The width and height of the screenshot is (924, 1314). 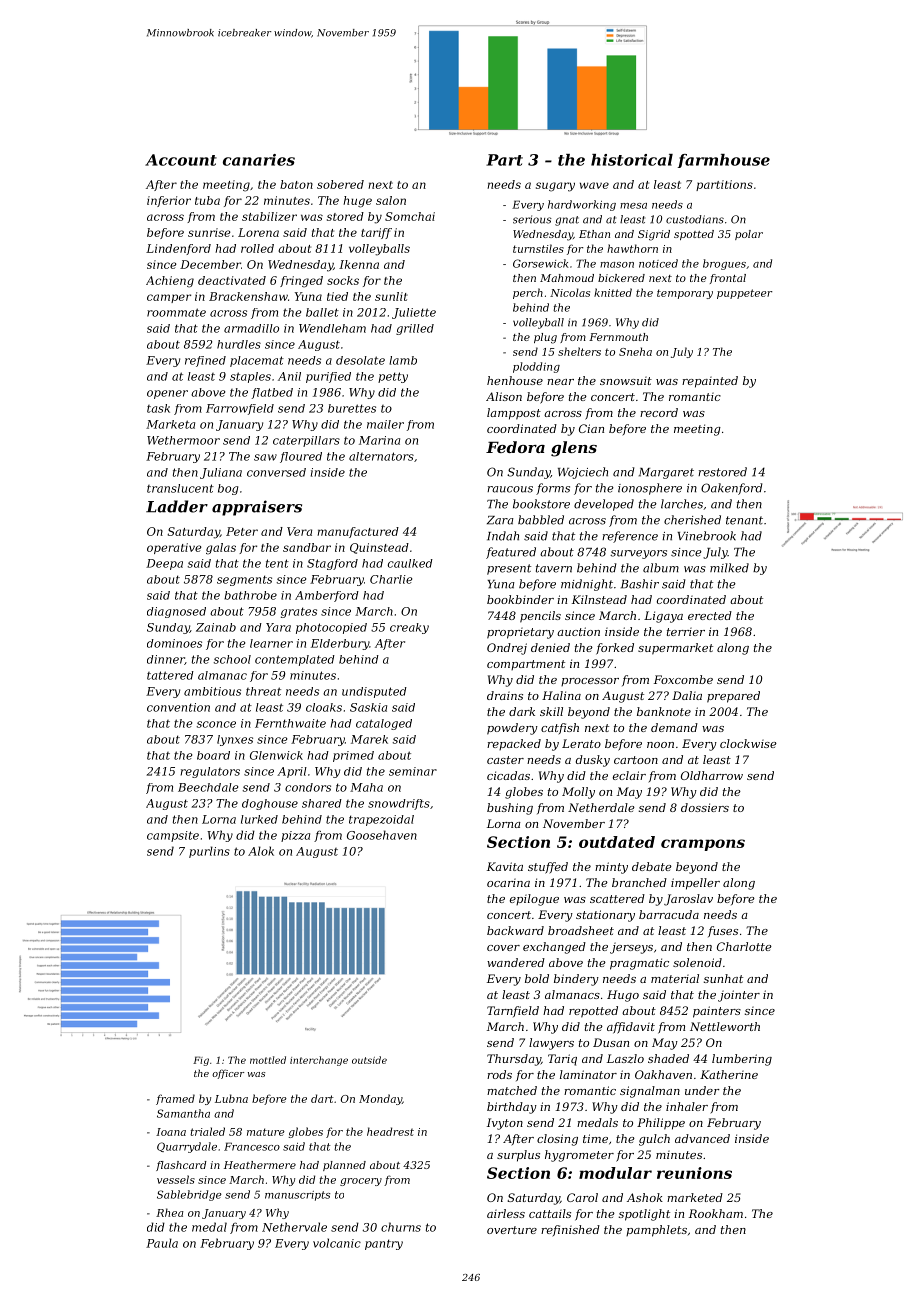 What do you see at coordinates (162, 1243) in the screenshot?
I see `Paula` at bounding box center [162, 1243].
